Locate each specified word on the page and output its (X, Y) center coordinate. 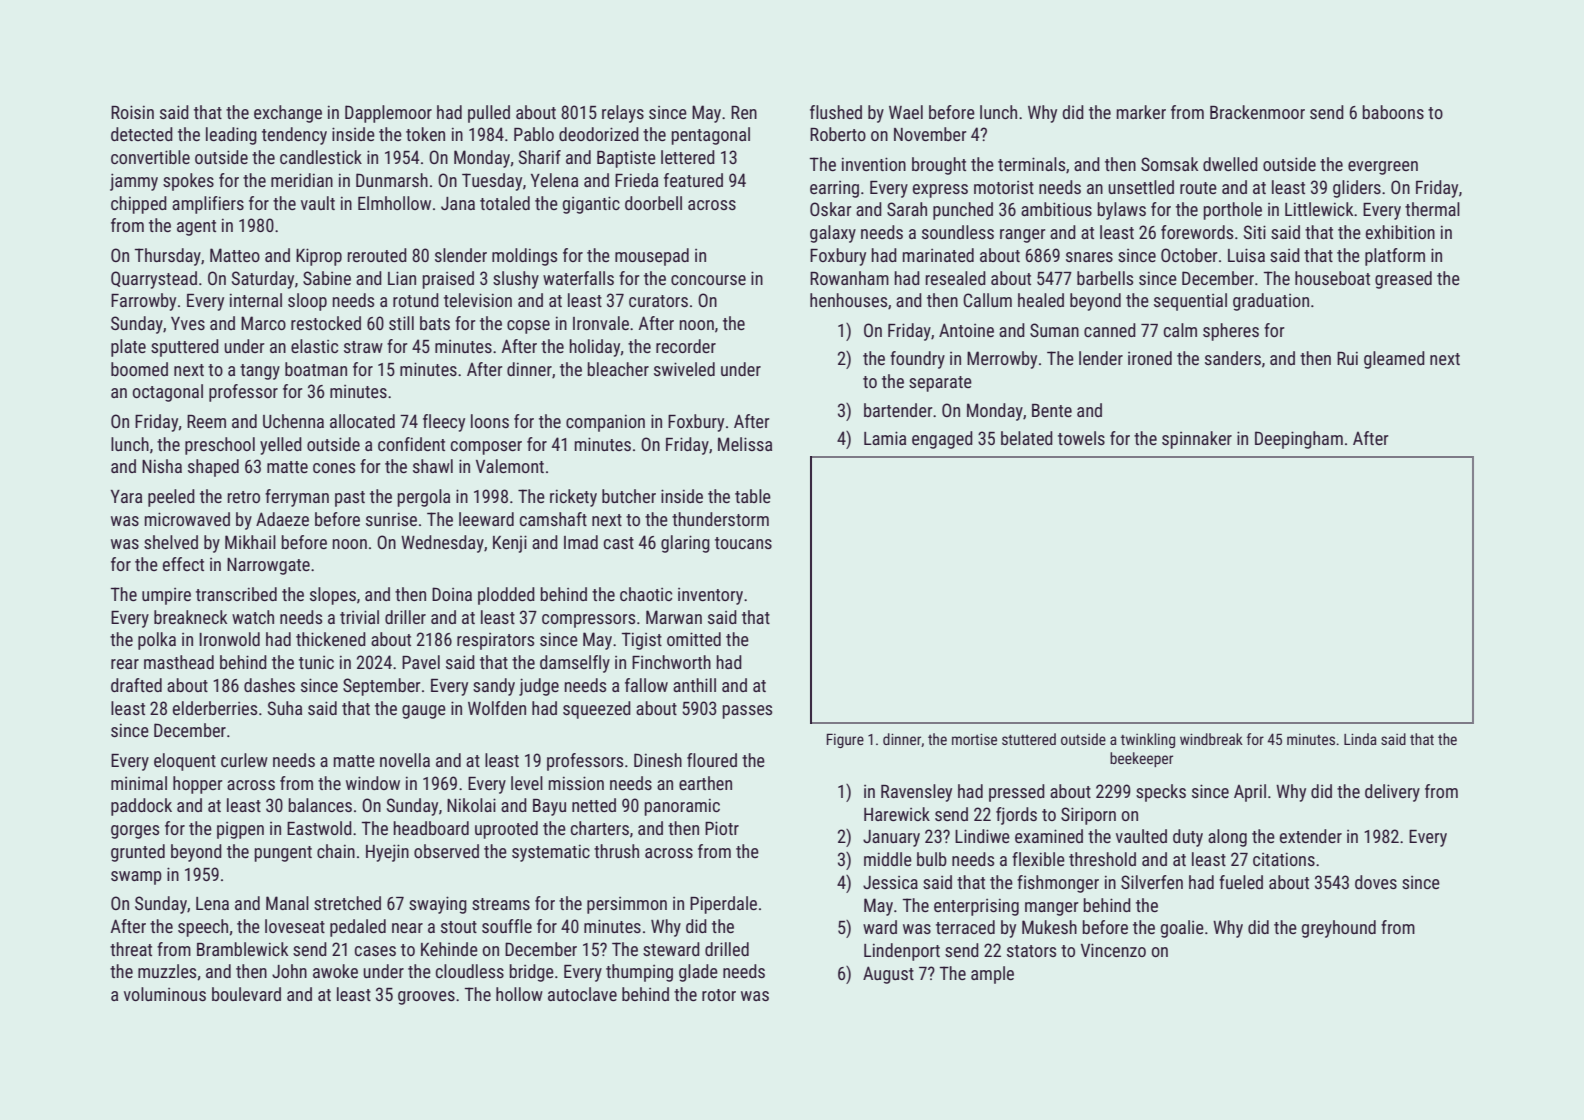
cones (334, 468)
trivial (359, 617)
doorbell (653, 203)
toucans (743, 543)
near (407, 928)
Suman (1054, 330)
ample (992, 975)
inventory (710, 596)
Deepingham (1299, 440)
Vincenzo (1113, 950)
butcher (629, 496)
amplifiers (208, 205)
